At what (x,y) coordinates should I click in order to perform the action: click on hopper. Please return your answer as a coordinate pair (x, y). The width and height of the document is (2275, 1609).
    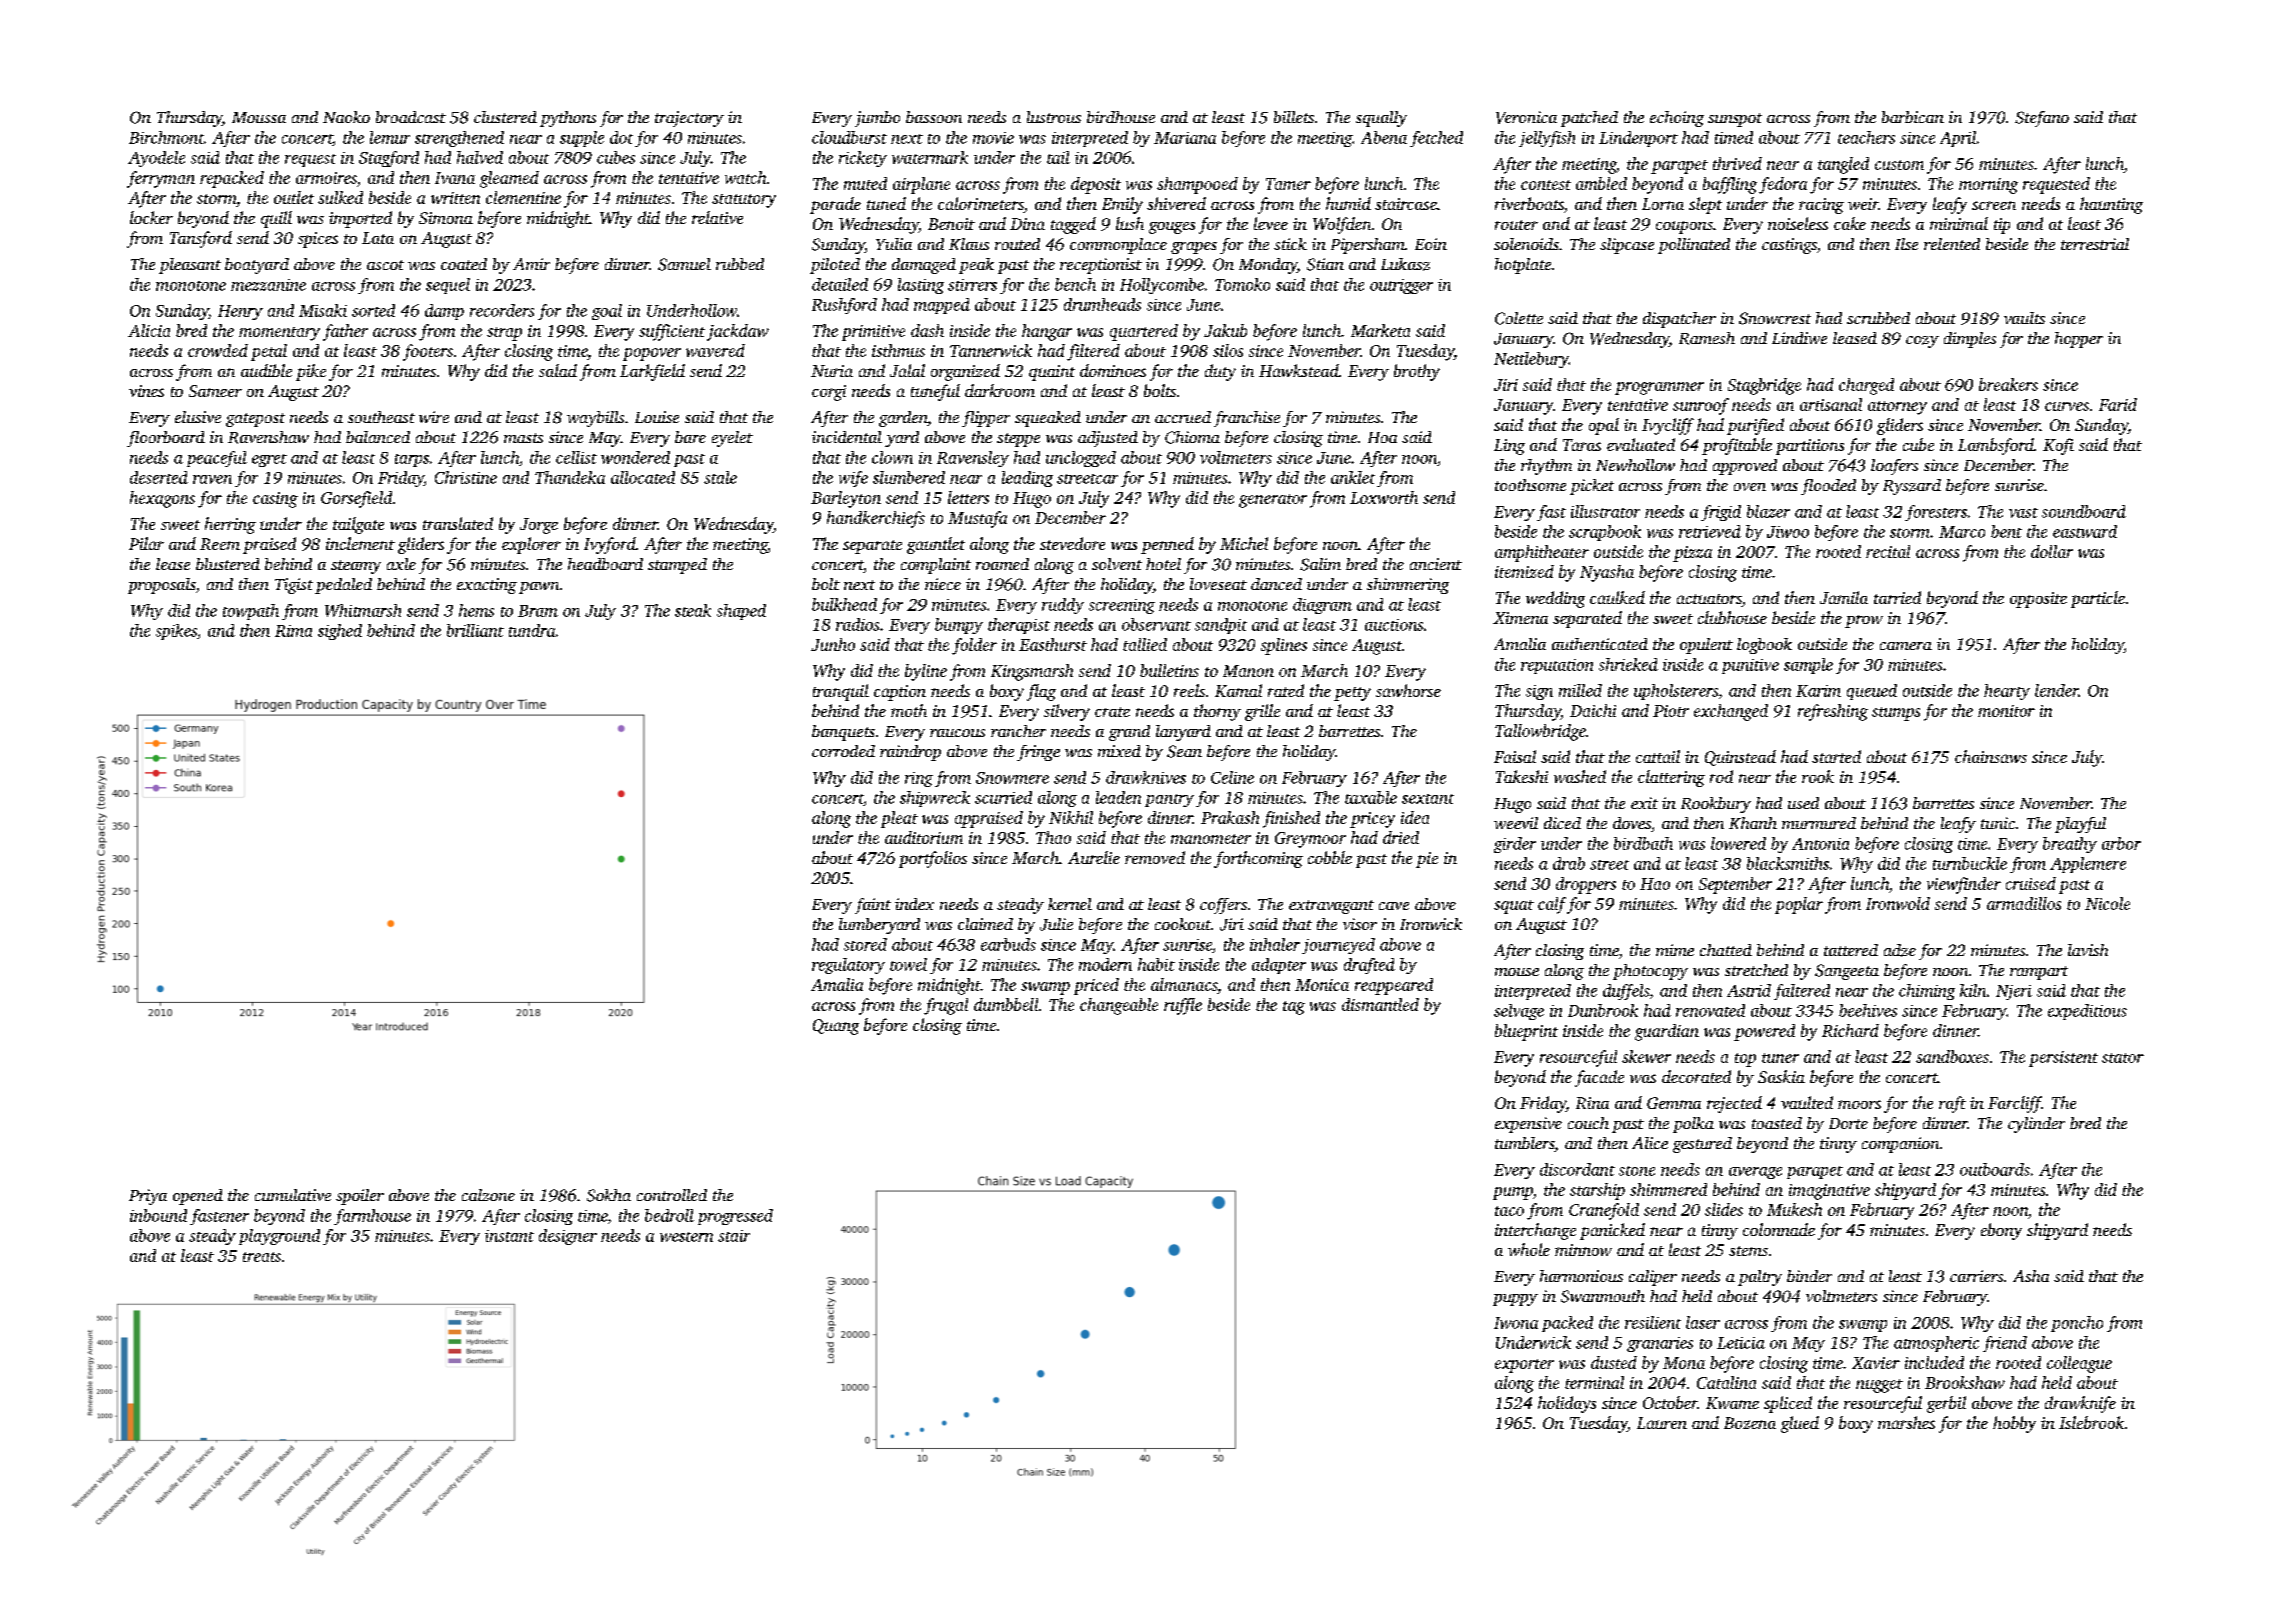
    Looking at the image, I should click on (2079, 340).
